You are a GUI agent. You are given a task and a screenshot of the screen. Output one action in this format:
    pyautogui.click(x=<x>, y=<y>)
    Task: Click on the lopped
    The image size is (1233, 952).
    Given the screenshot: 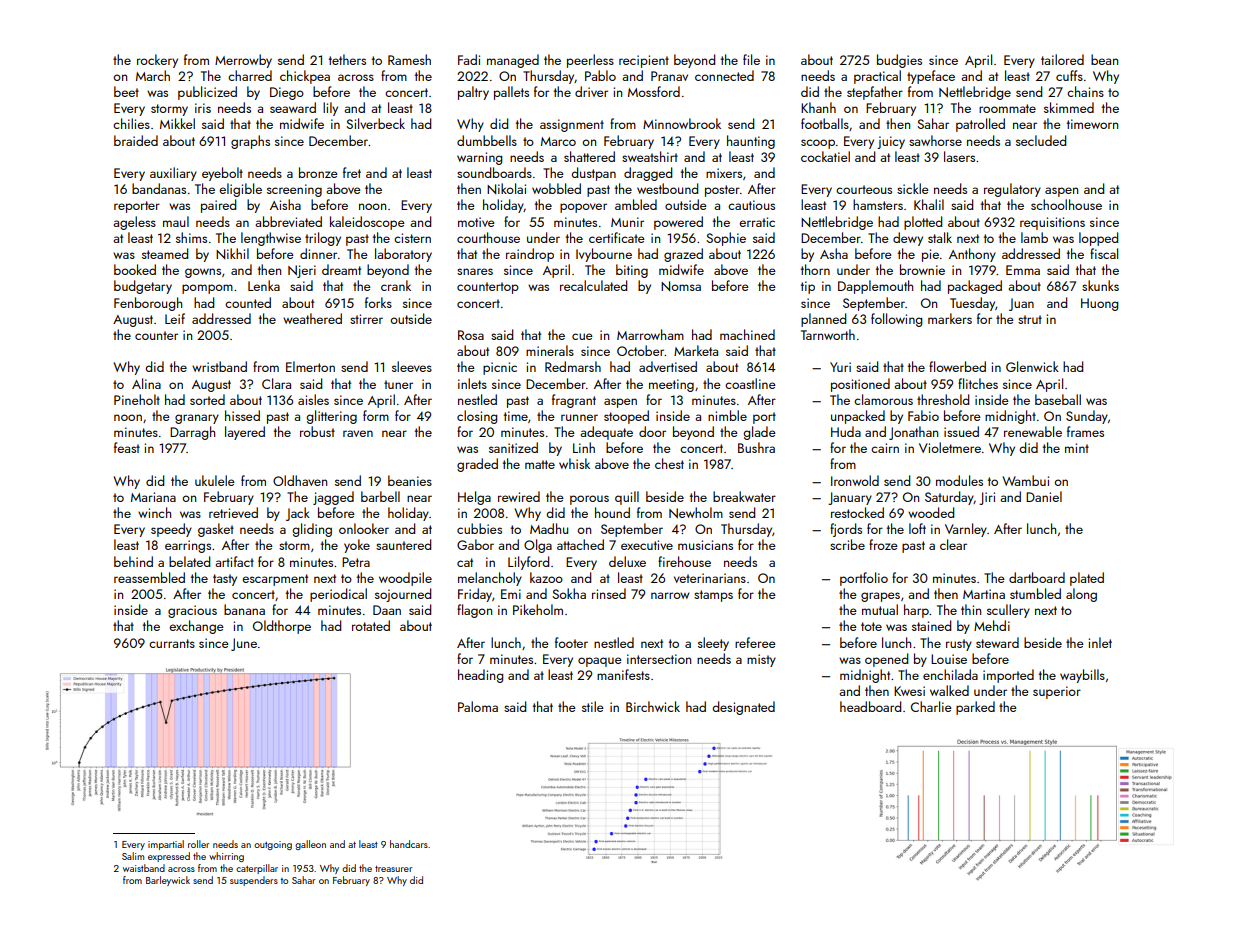 What is the action you would take?
    pyautogui.click(x=1098, y=239)
